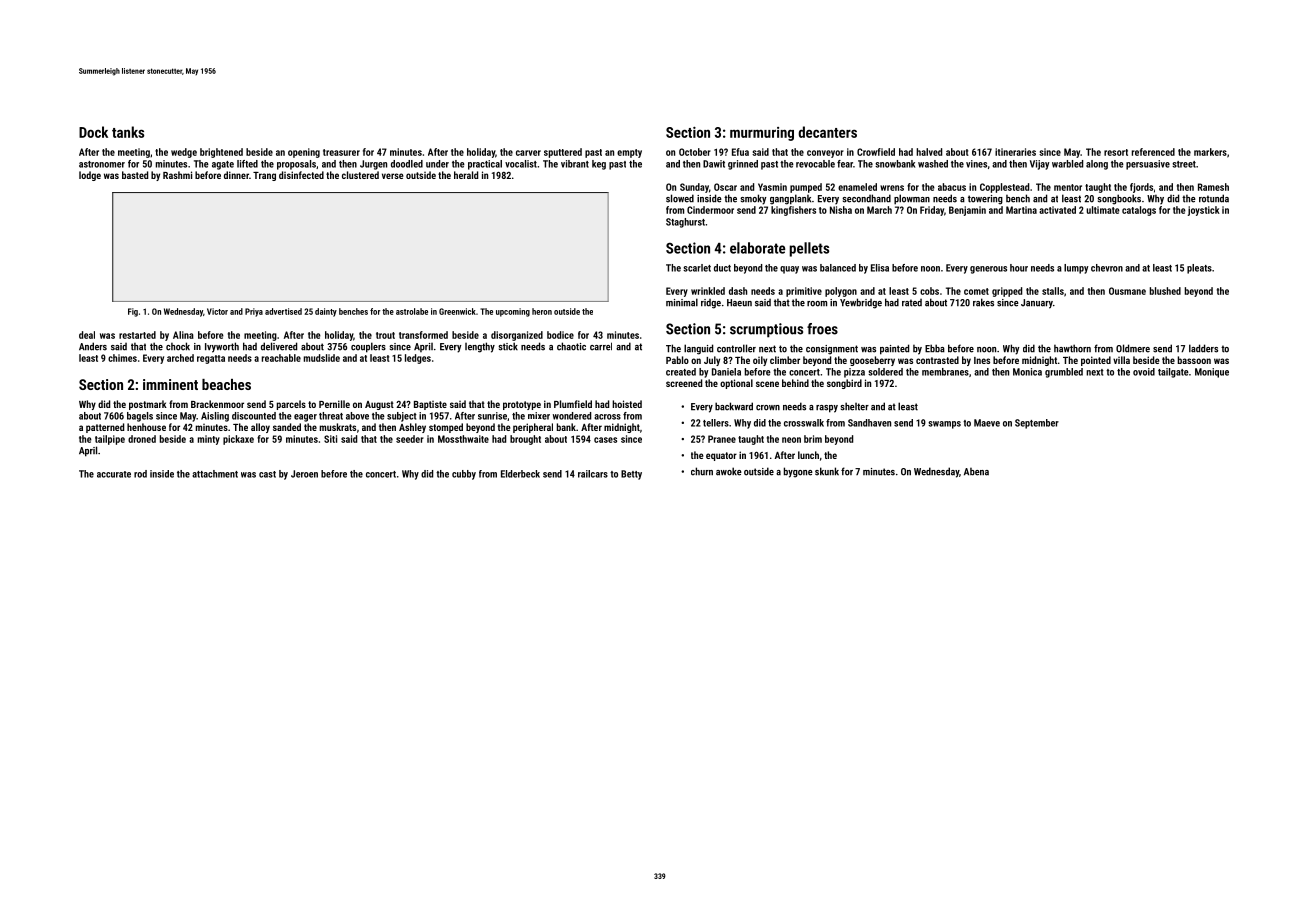 This screenshot has height=924, width=1308. Describe the element at coordinates (1019, 268) in the screenshot. I see `hour` at that location.
